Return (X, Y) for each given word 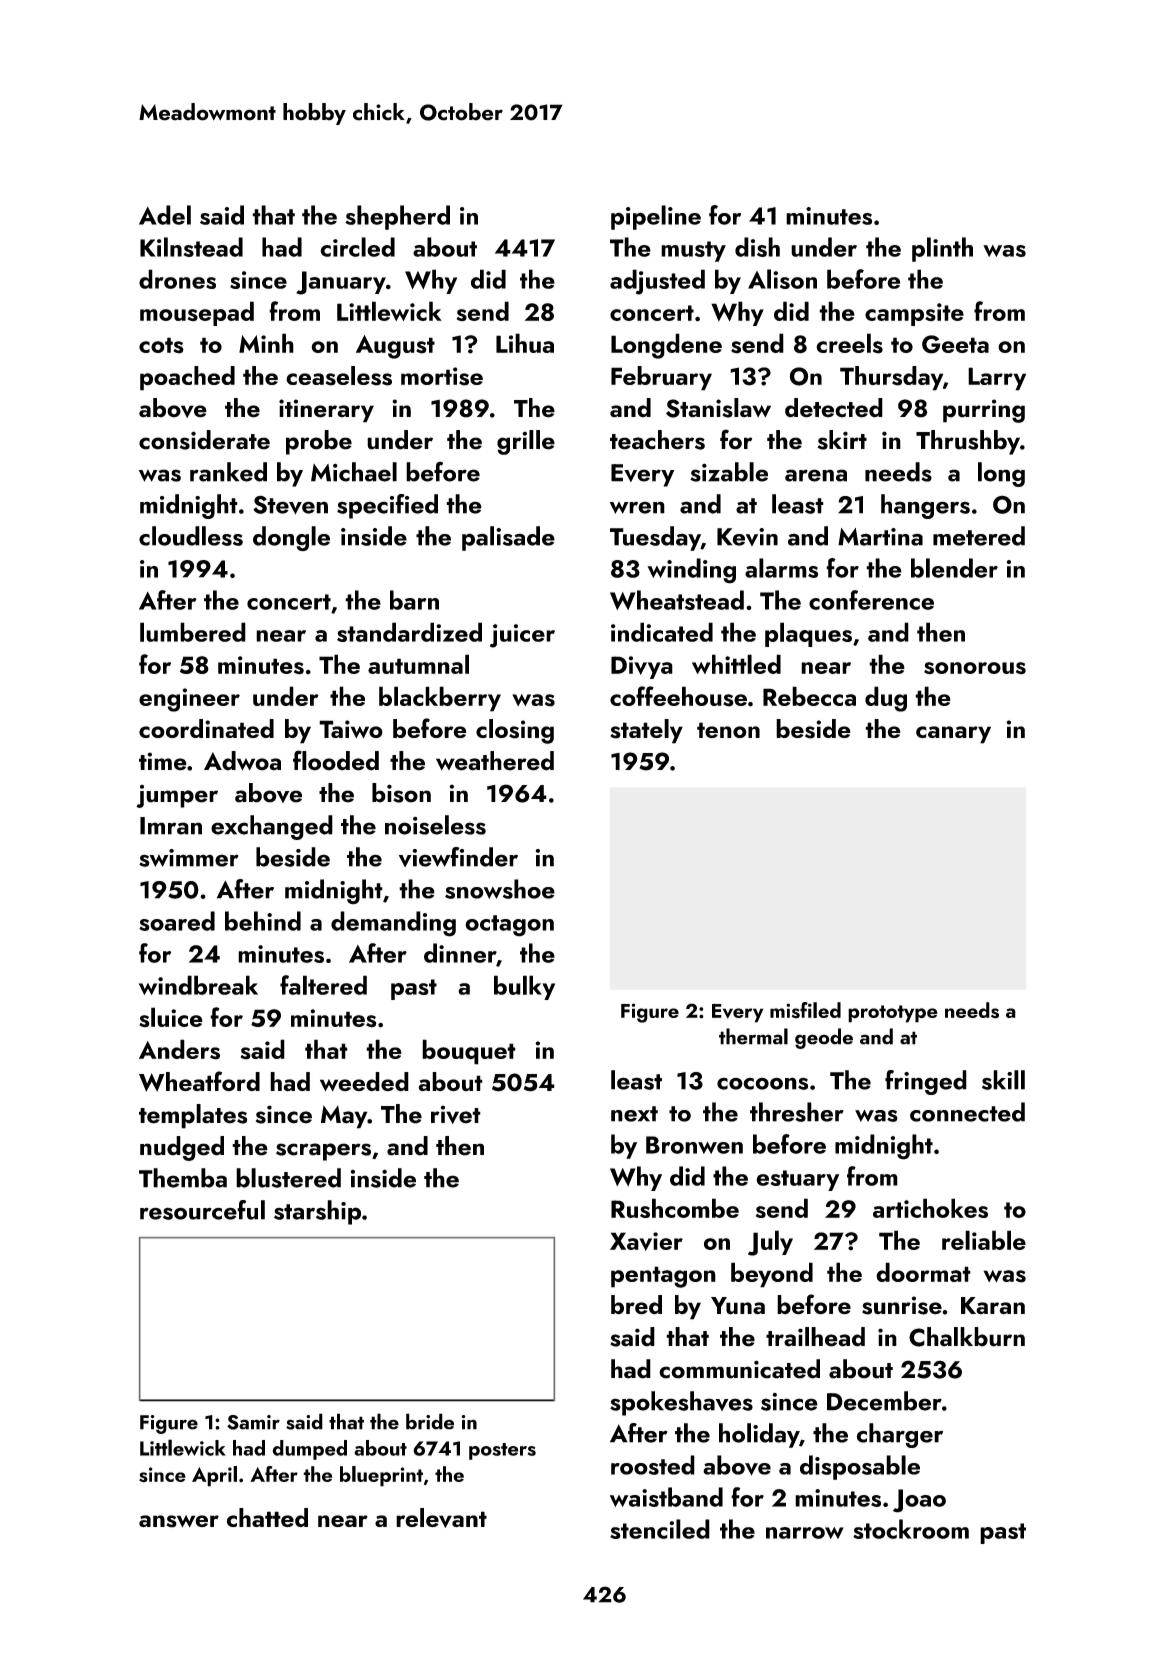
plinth (942, 249)
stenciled (660, 1529)
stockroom (911, 1529)
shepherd (397, 217)
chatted (267, 1517)
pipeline (656, 217)
